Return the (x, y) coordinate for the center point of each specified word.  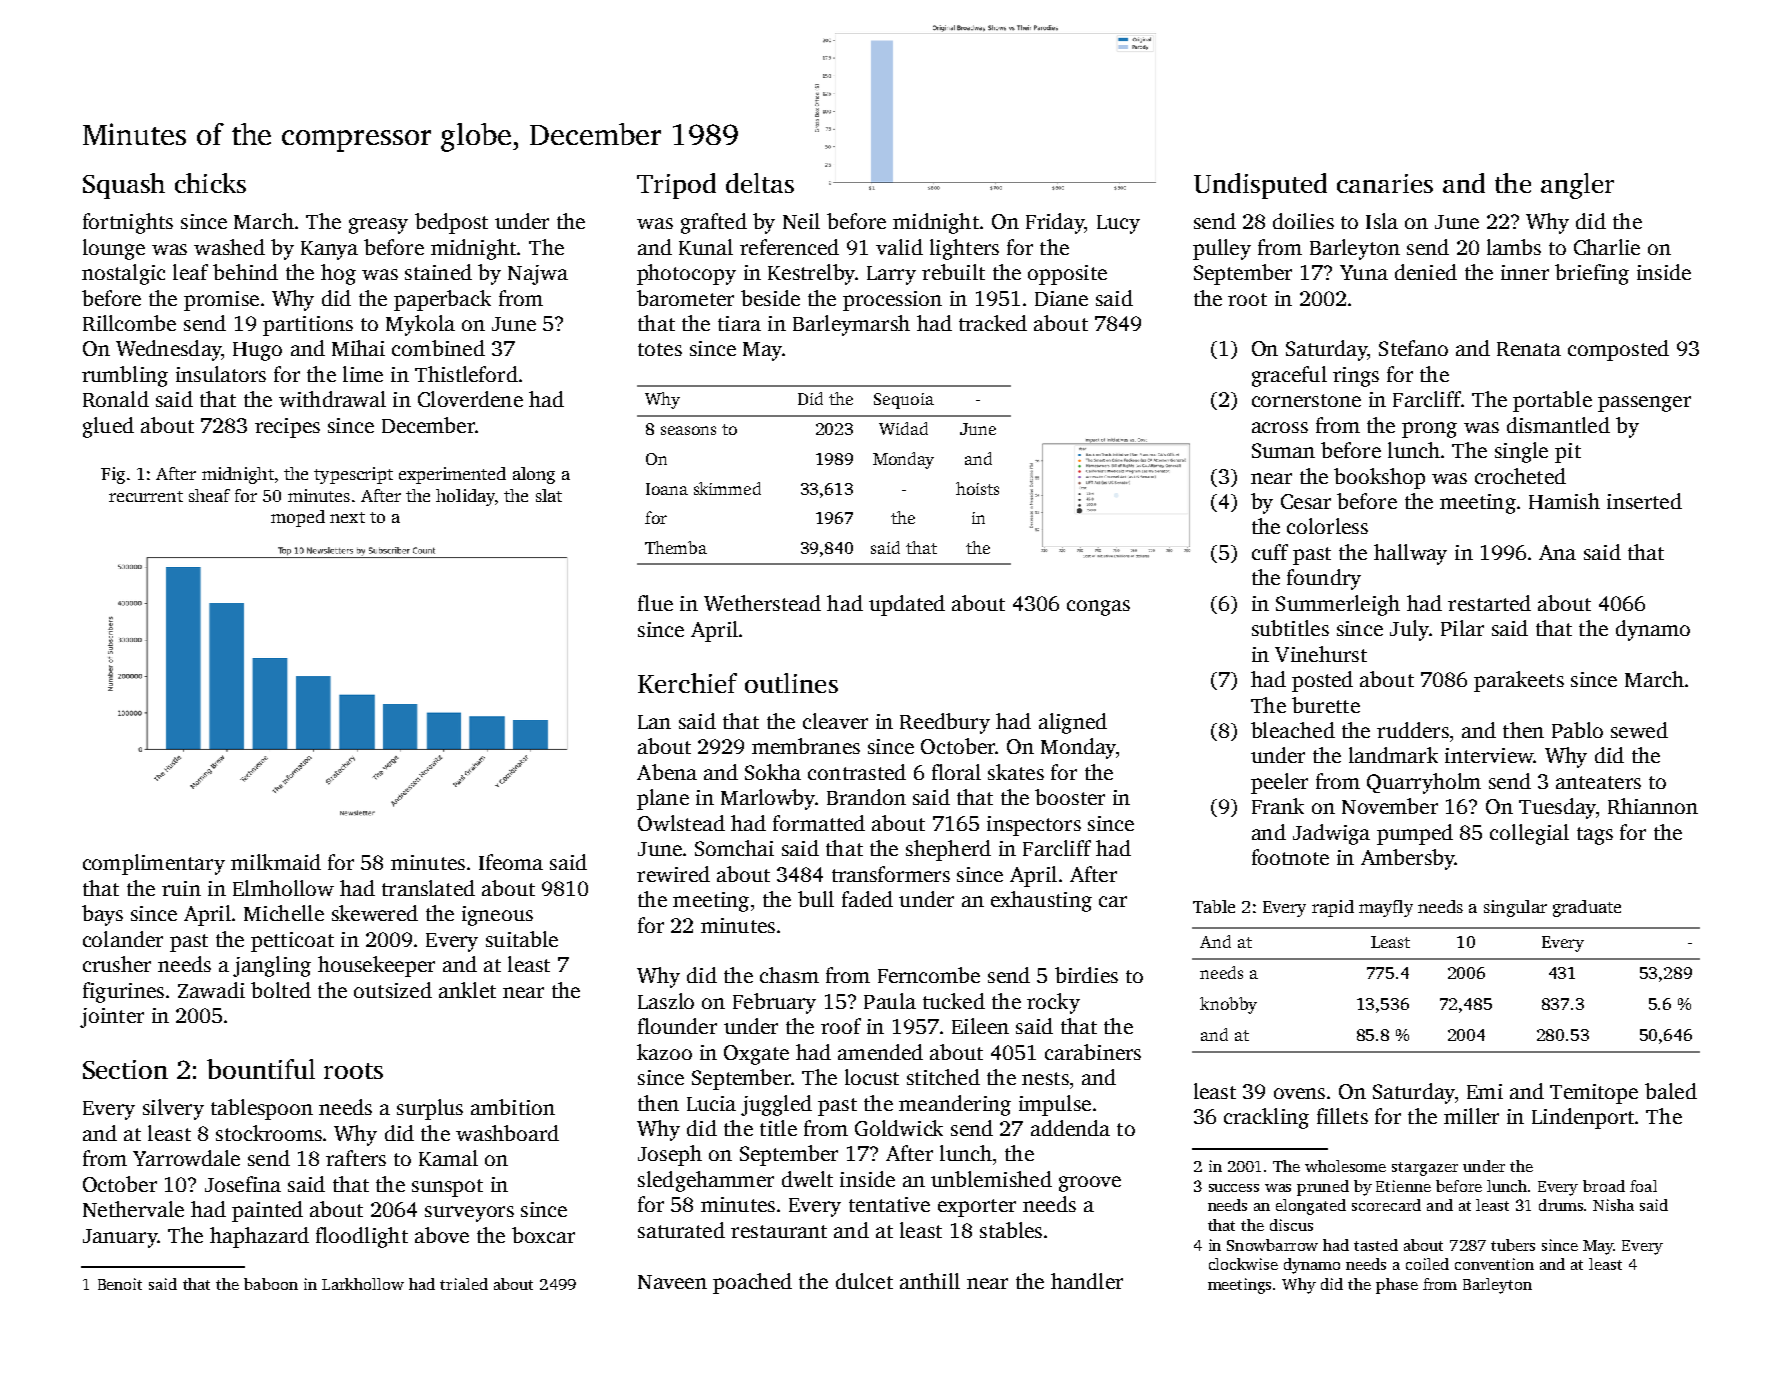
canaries (1385, 183)
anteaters (1598, 782)
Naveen (672, 1282)
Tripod (676, 186)
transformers (891, 874)
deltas (760, 183)
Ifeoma (511, 862)
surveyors (469, 1214)
